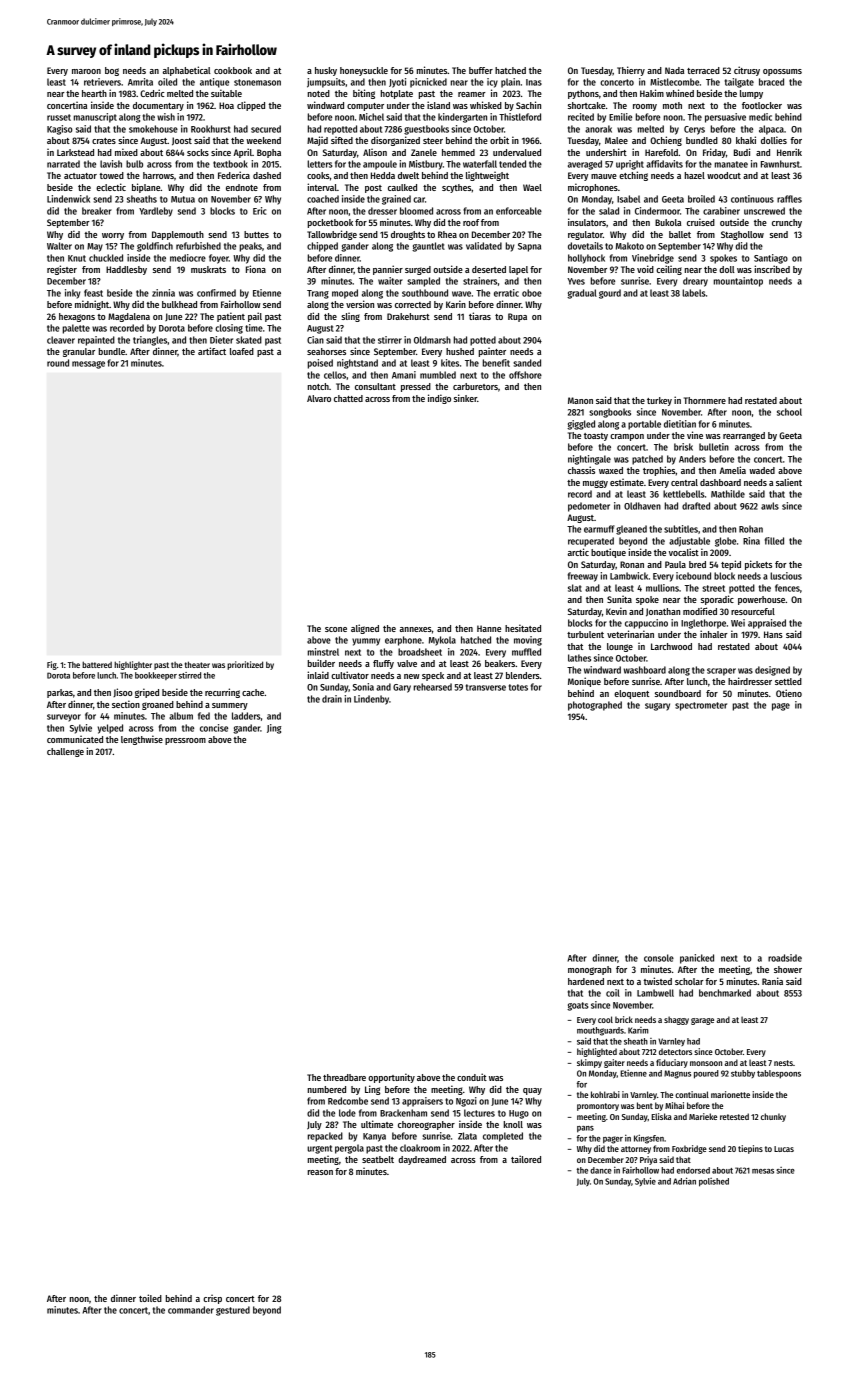  What do you see at coordinates (327, 1089) in the page?
I see `numbered` at bounding box center [327, 1089].
